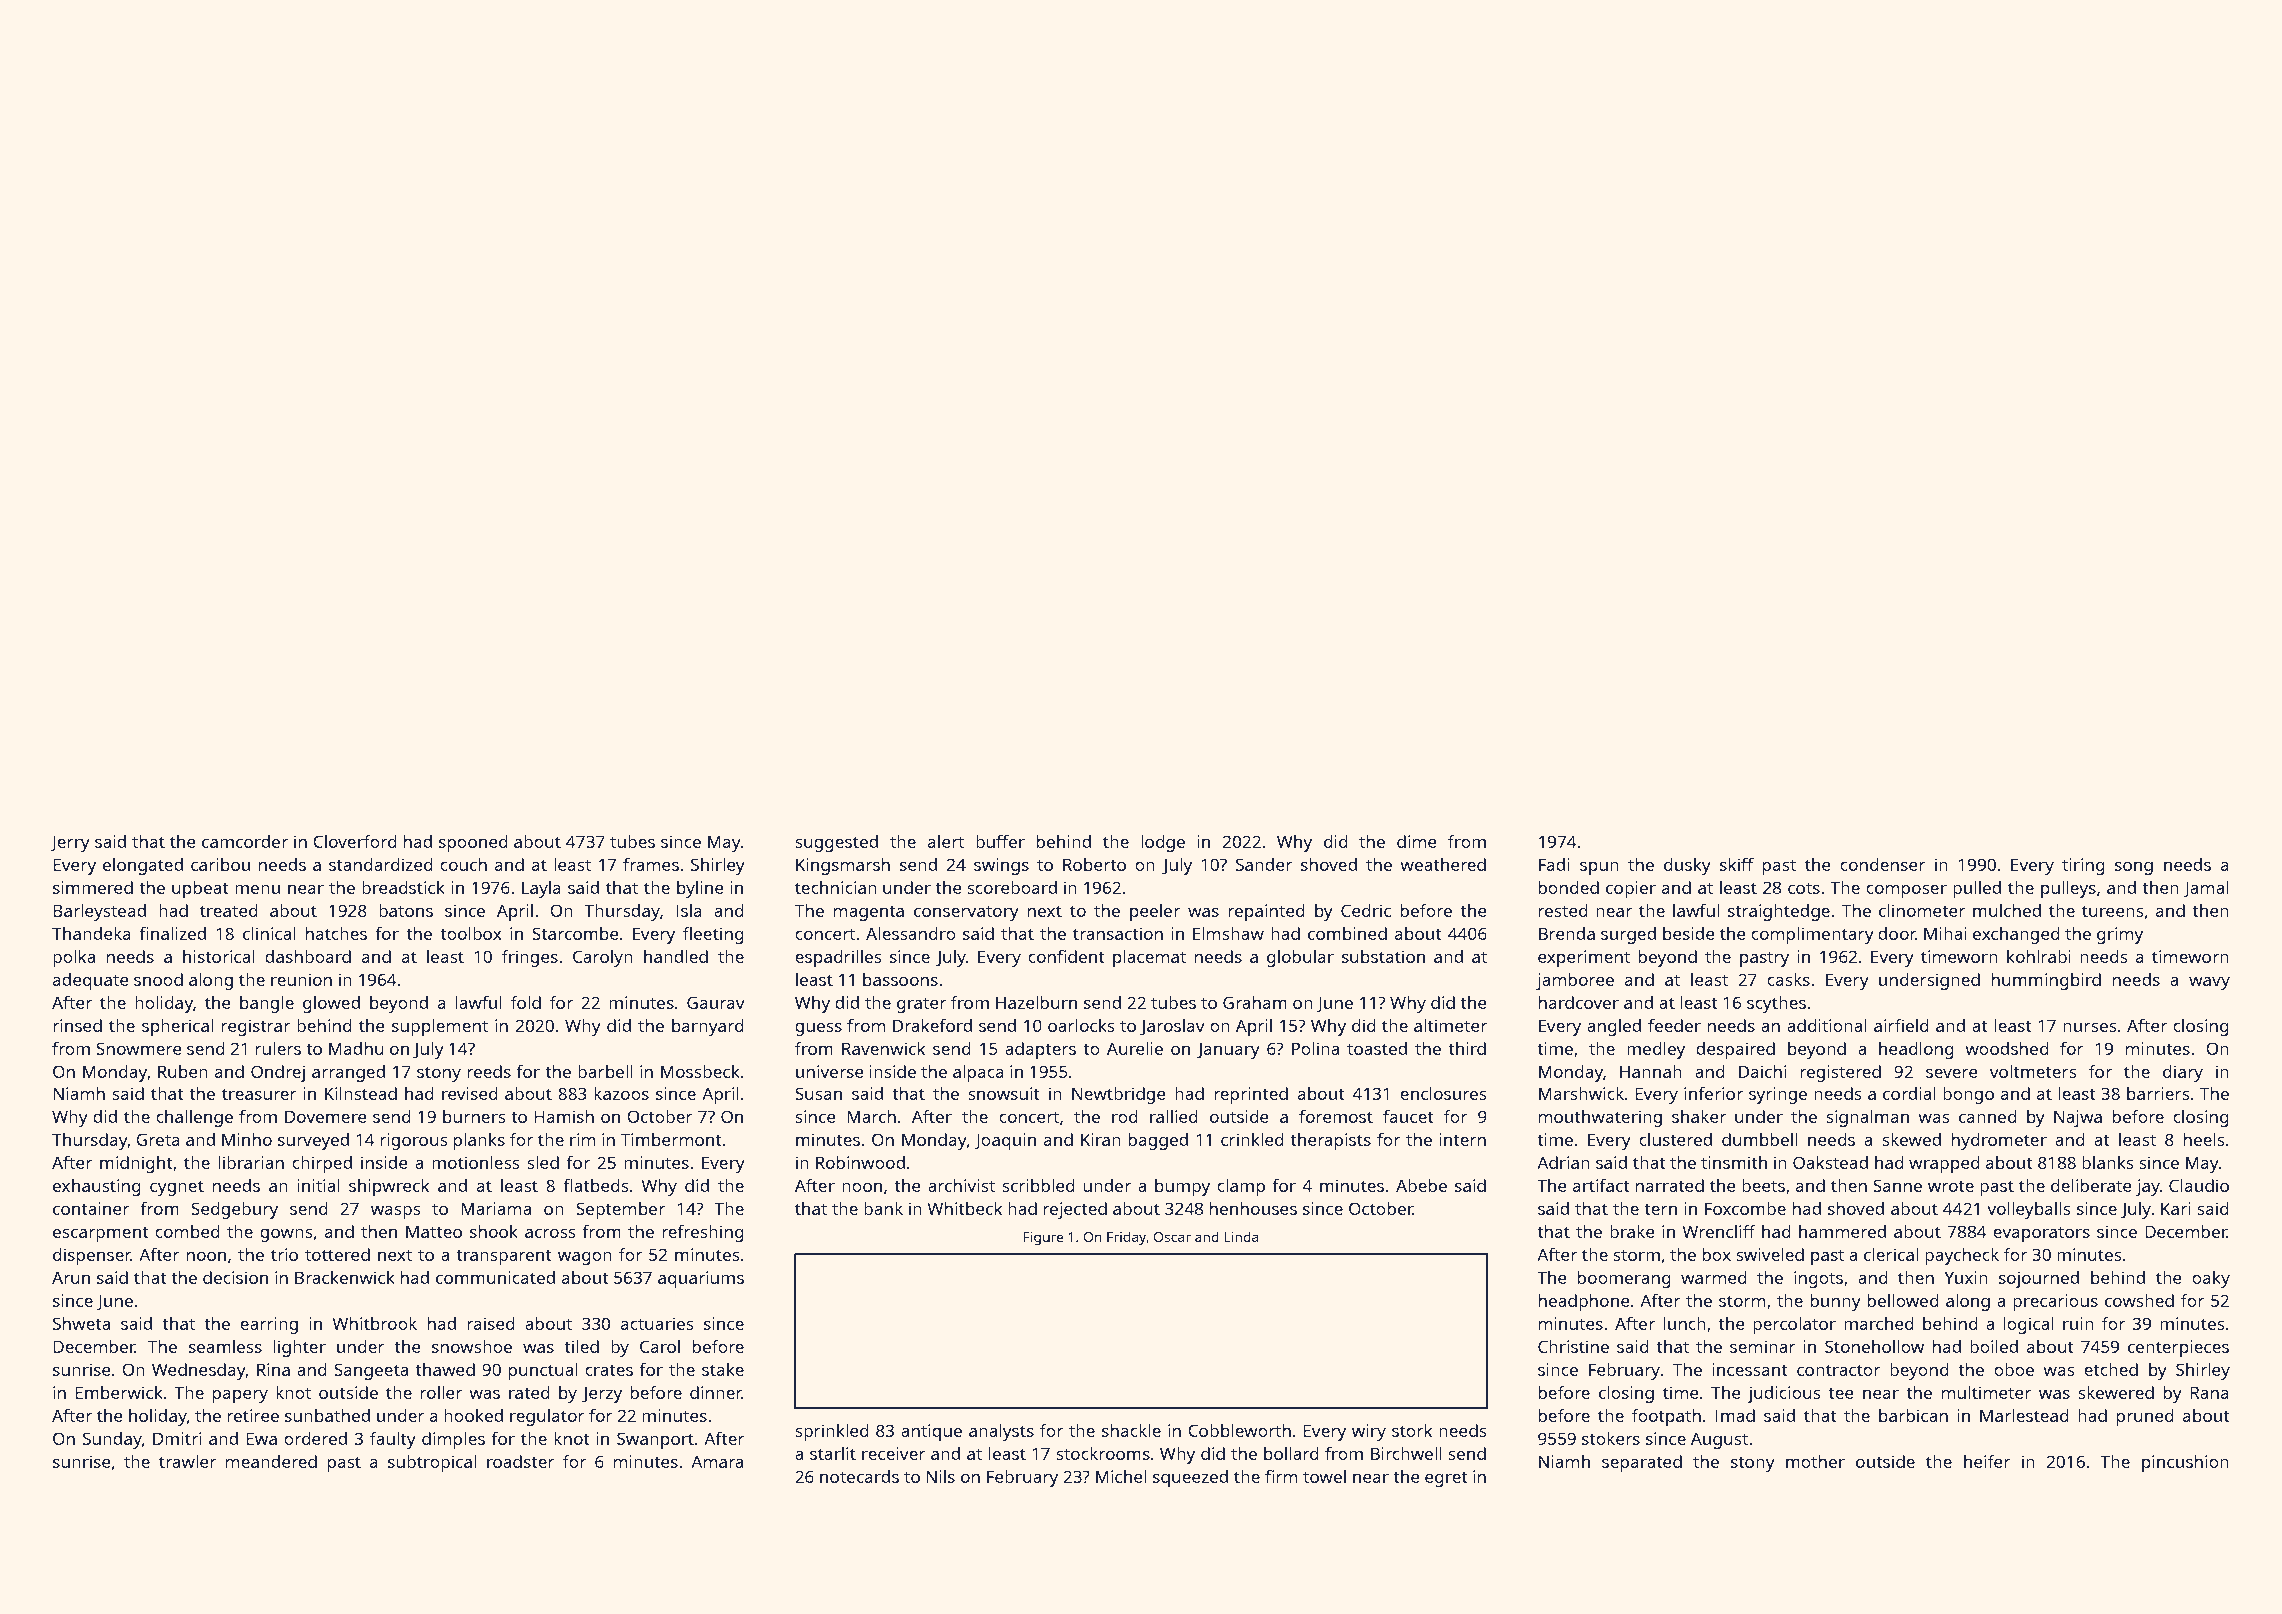 This screenshot has height=1614, width=2282. I want to click on Jamal, so click(2206, 889).
